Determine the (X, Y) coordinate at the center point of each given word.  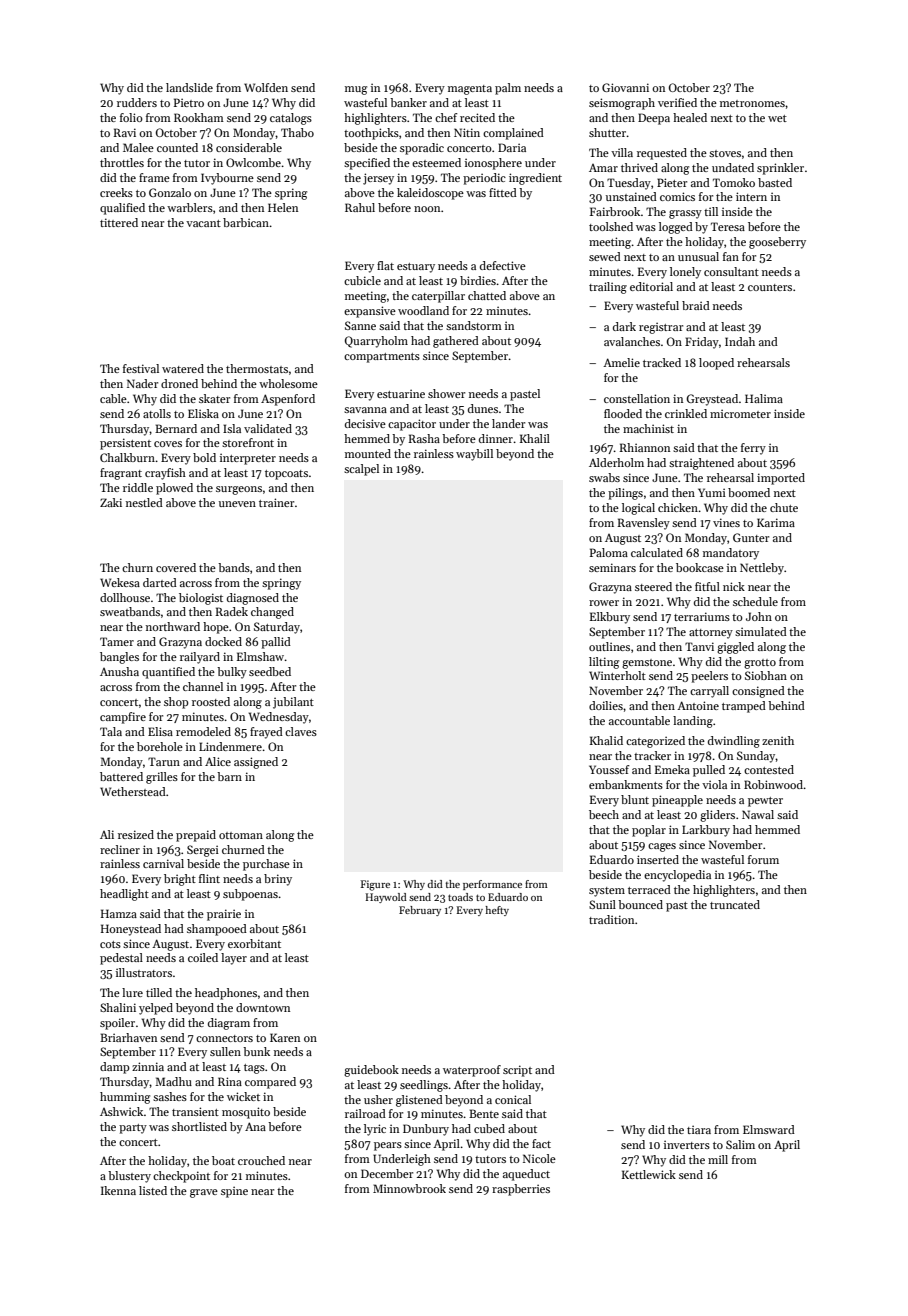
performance (492, 885)
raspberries (521, 1190)
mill (718, 1159)
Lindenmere (230, 746)
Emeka (672, 769)
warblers (190, 207)
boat (223, 1160)
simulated (761, 631)
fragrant (121, 474)
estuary (416, 268)
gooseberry (777, 243)
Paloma (609, 552)
